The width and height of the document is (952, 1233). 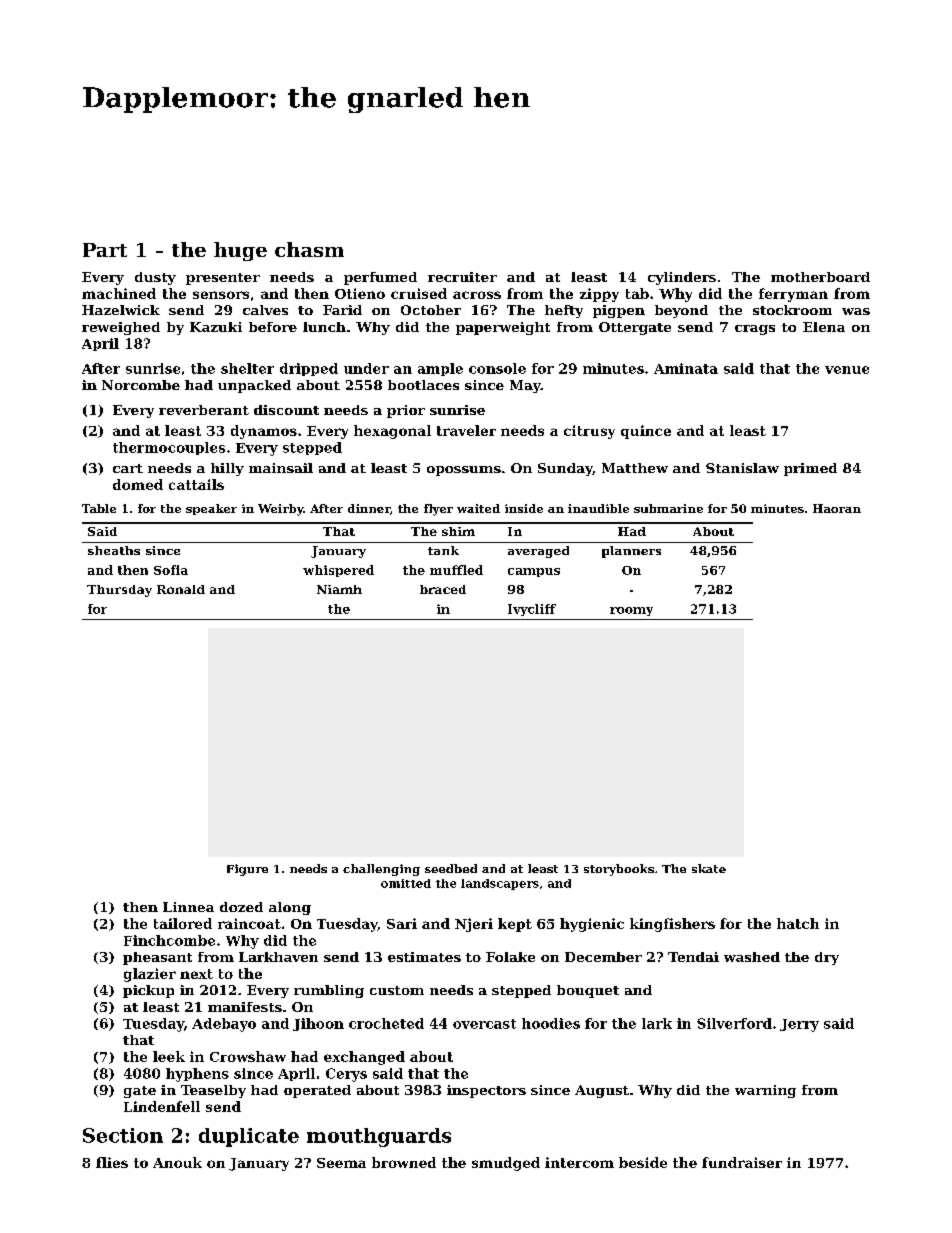 What do you see at coordinates (404, 1162) in the document?
I see `browned` at bounding box center [404, 1162].
